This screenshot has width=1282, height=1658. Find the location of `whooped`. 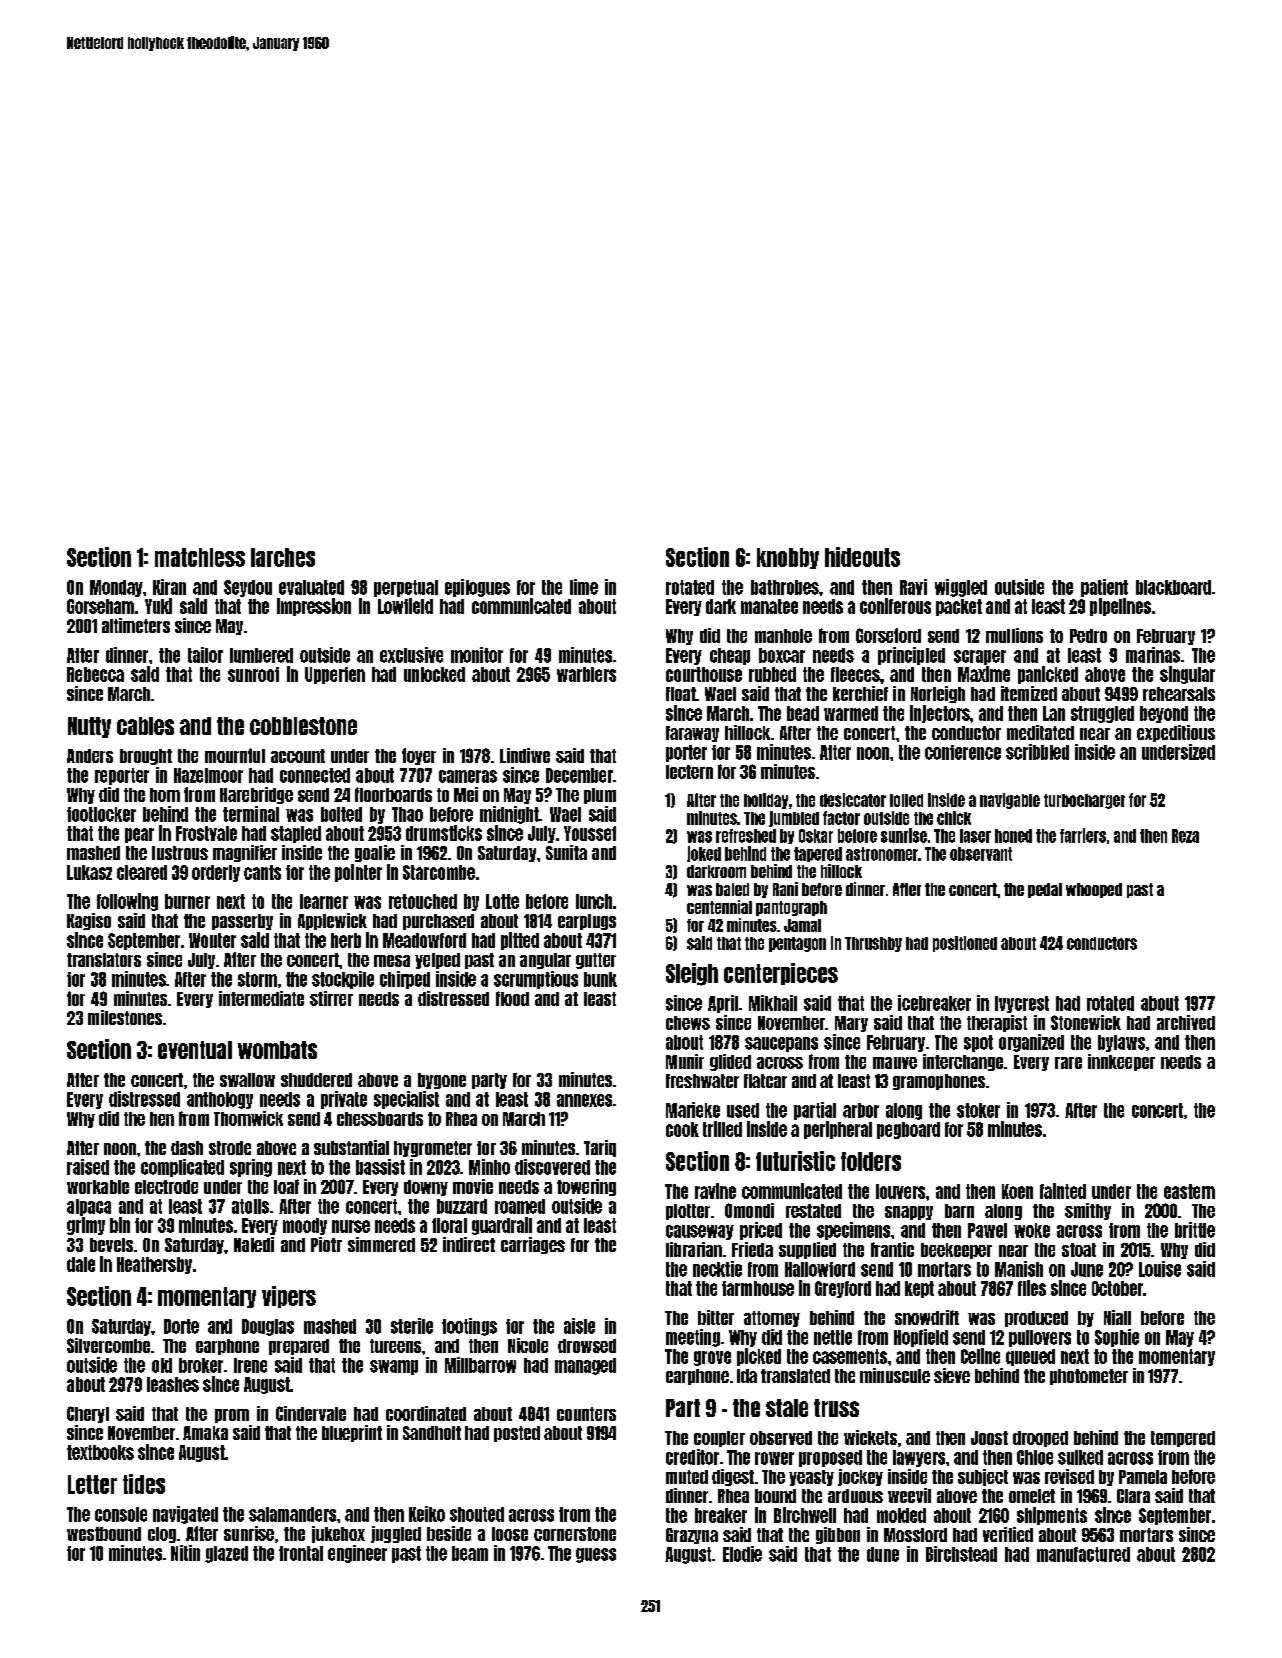

whooped is located at coordinates (1094, 890).
